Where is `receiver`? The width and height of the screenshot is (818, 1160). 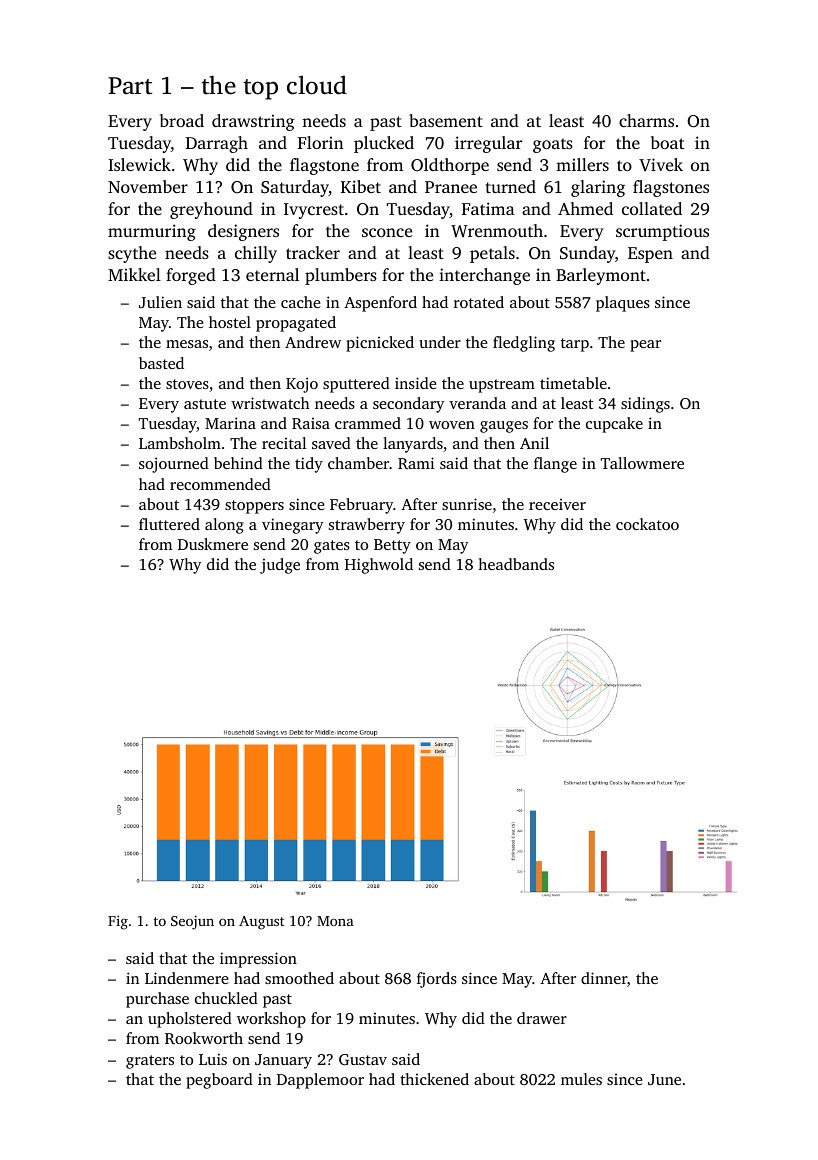
receiver is located at coordinates (557, 504).
